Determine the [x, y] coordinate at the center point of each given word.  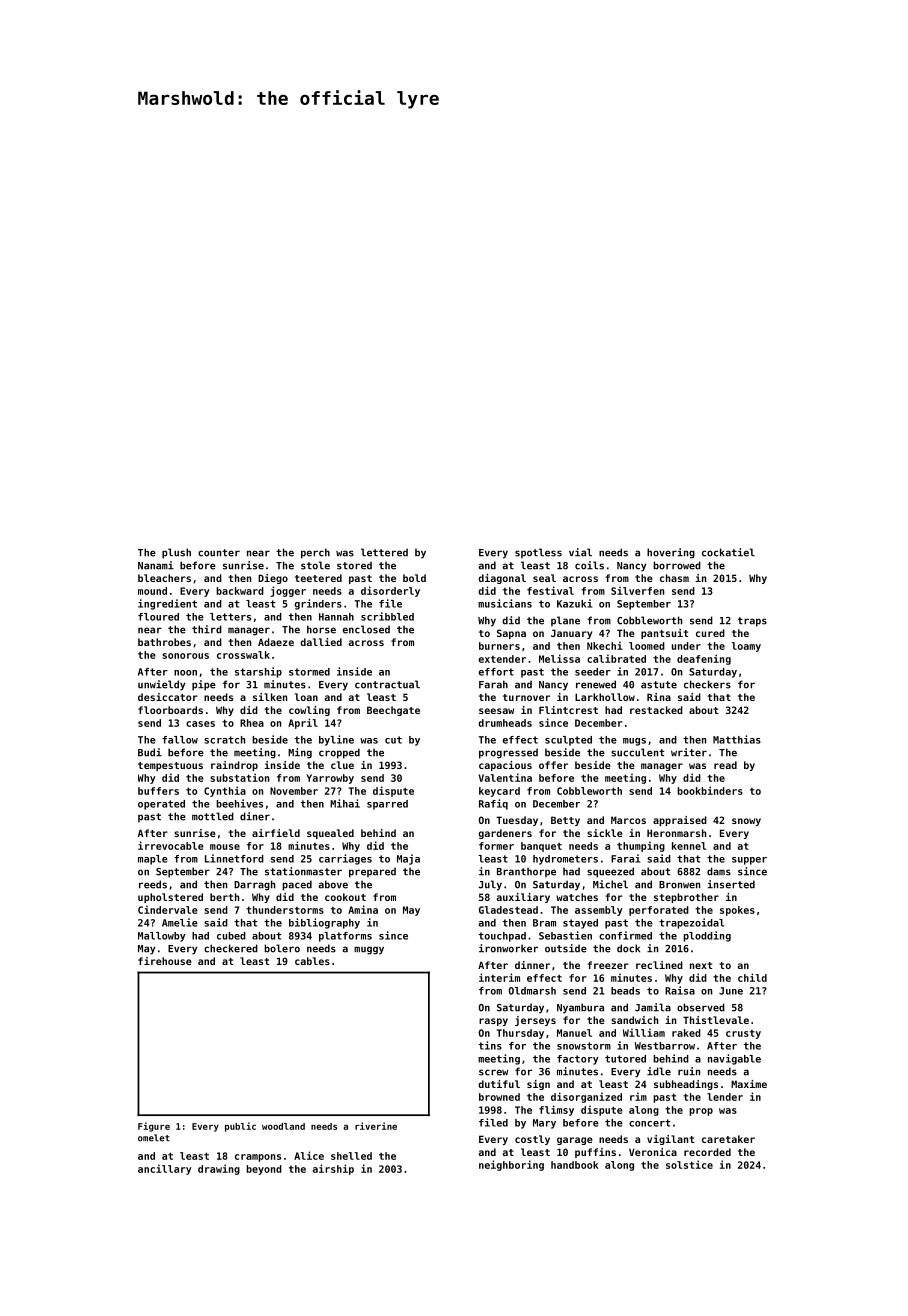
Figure [154, 1127]
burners [499, 646]
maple [153, 860]
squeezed [610, 872]
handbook [575, 1165]
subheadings [686, 1085]
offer [553, 765]
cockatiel [728, 552]
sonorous [185, 656]
